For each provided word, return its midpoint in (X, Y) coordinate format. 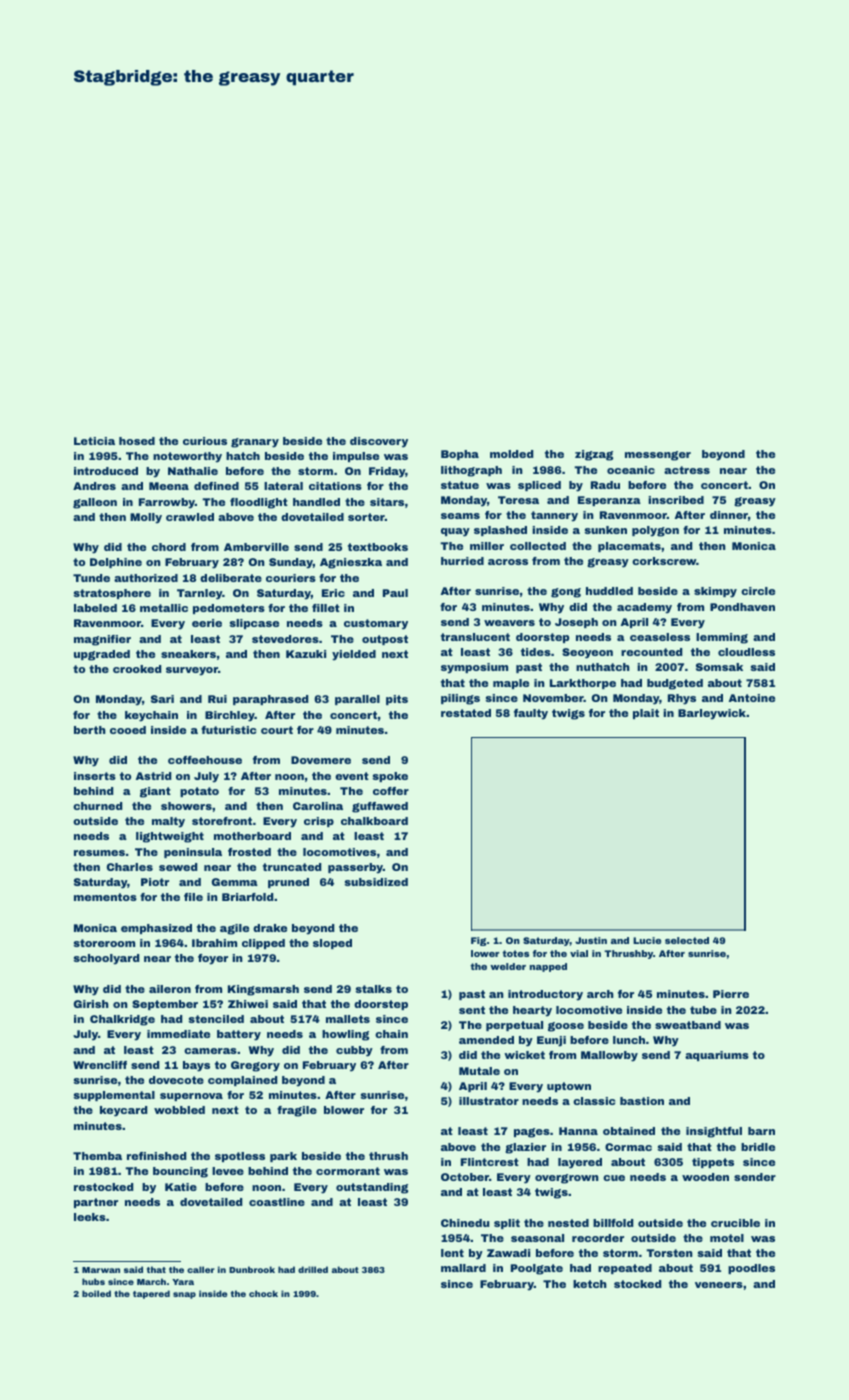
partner (96, 1203)
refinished (156, 1156)
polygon (655, 531)
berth (90, 730)
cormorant (348, 1171)
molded (511, 454)
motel (727, 1238)
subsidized (376, 882)
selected (687, 940)
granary (255, 443)
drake (270, 928)
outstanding (372, 1188)
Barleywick (712, 714)
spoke (390, 777)
